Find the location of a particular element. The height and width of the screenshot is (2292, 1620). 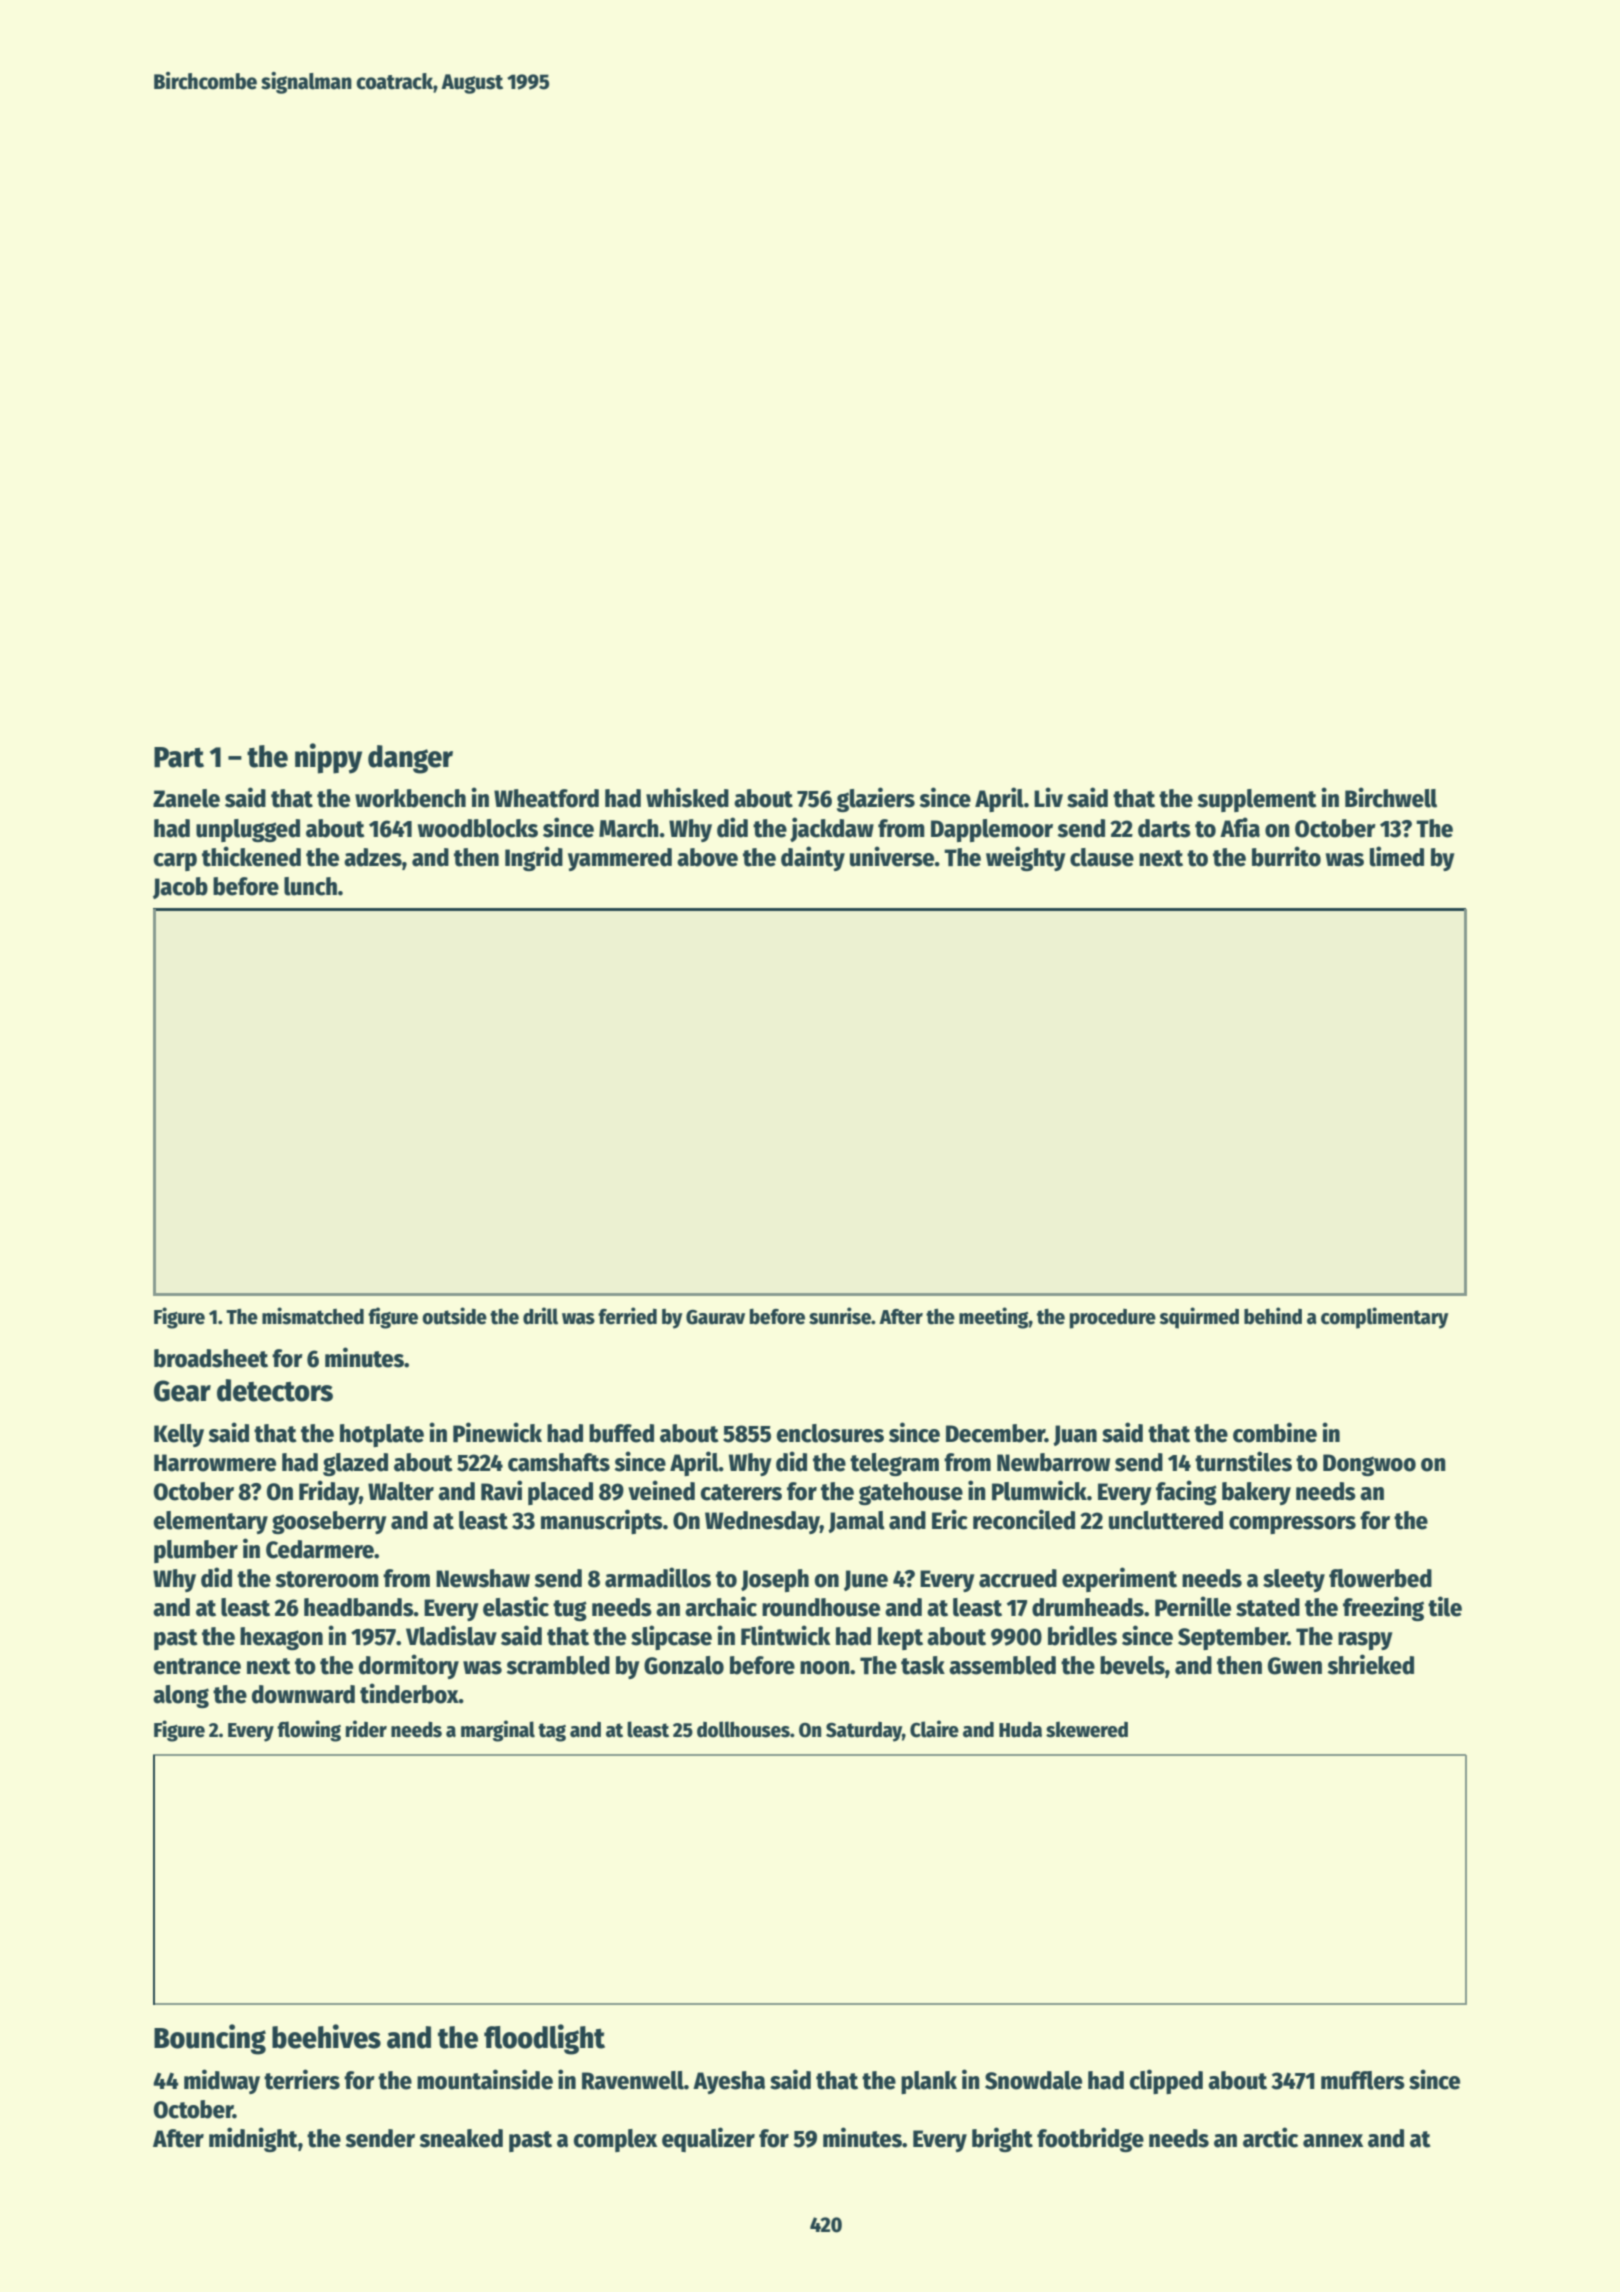

supplement is located at coordinates (1257, 800).
